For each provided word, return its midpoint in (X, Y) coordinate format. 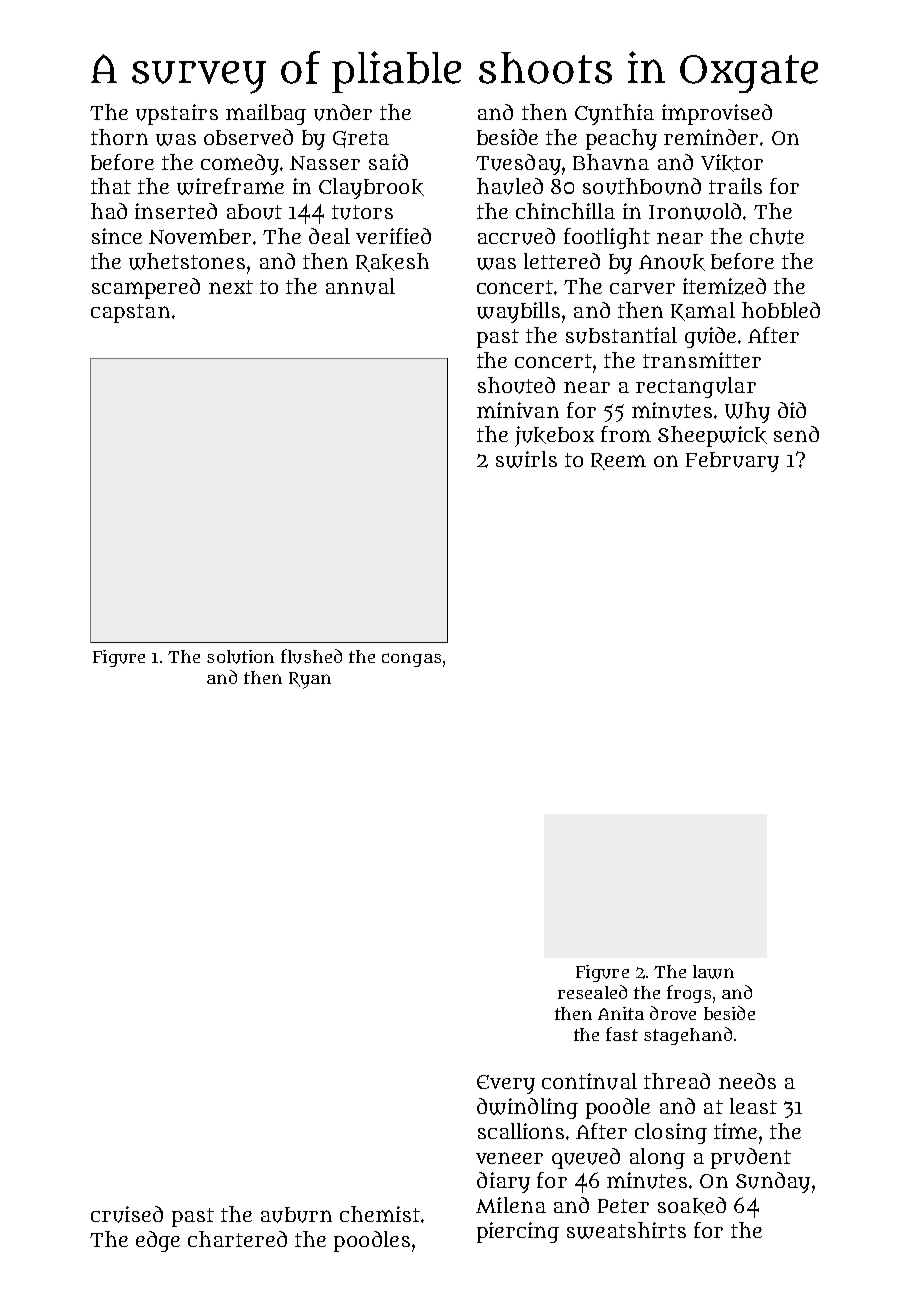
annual (360, 286)
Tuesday (518, 164)
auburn (296, 1215)
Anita (621, 1013)
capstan (130, 313)
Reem (618, 461)
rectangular (696, 387)
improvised (717, 114)
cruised (127, 1214)
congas (411, 660)
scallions (521, 1131)
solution (240, 657)
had (109, 211)
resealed (592, 992)
